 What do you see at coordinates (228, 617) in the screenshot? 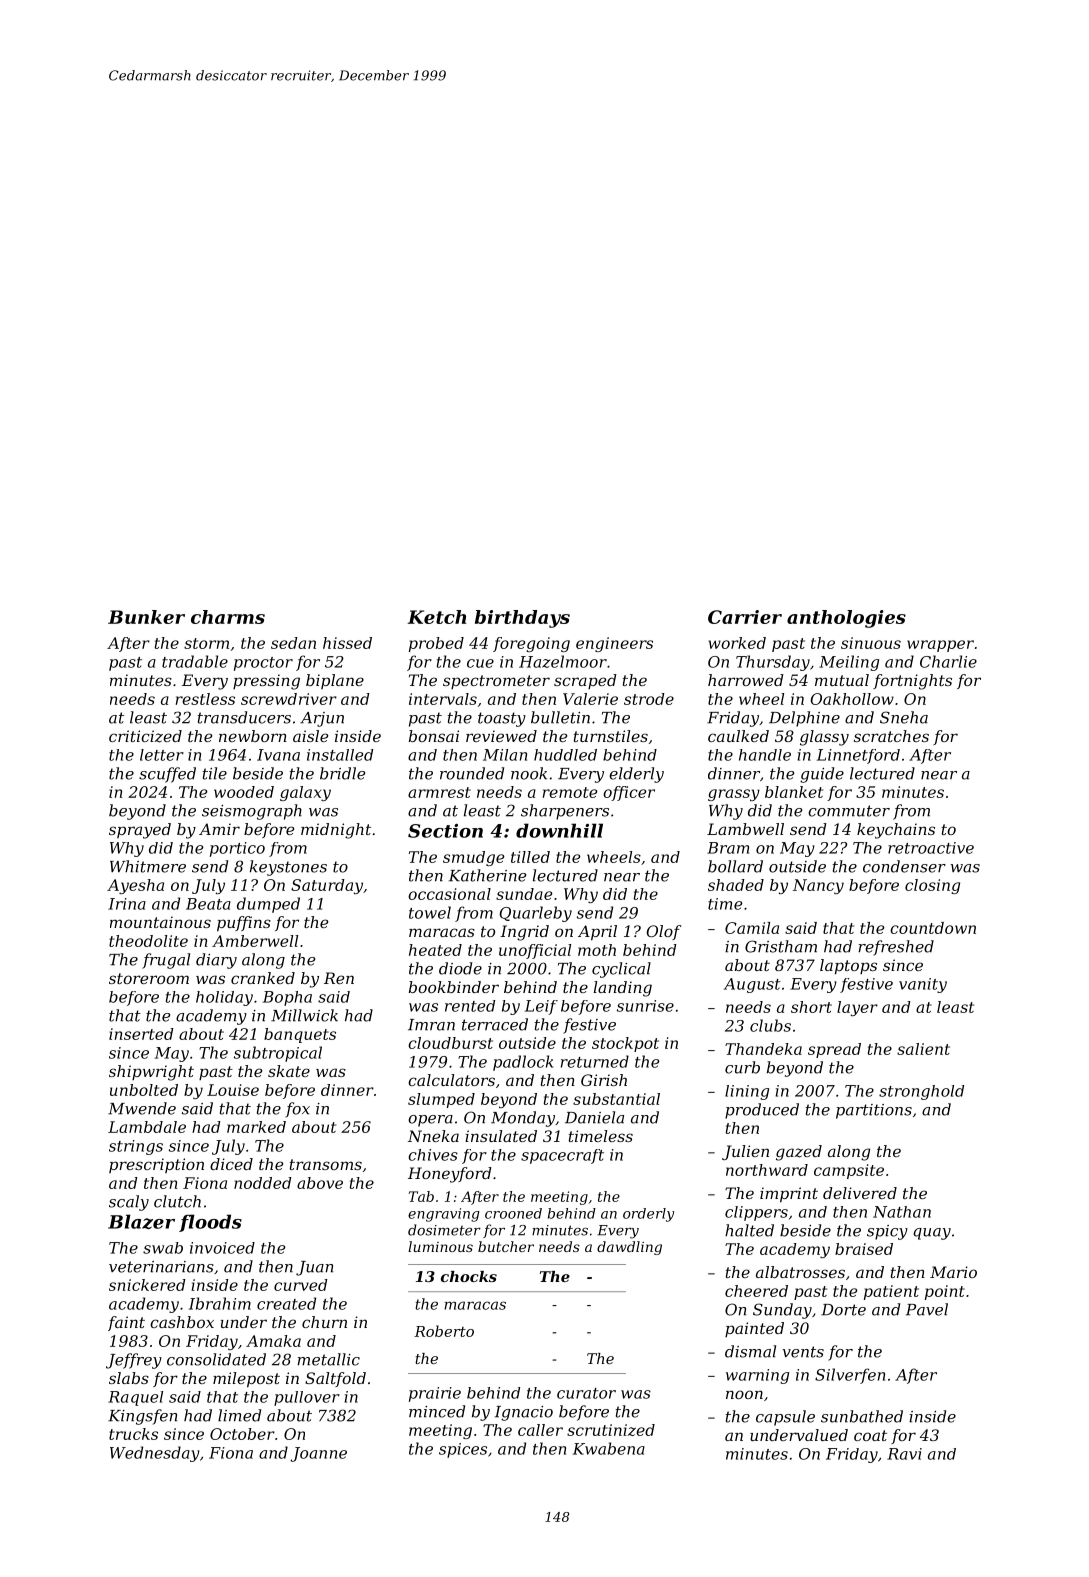
I see `charms` at bounding box center [228, 617].
